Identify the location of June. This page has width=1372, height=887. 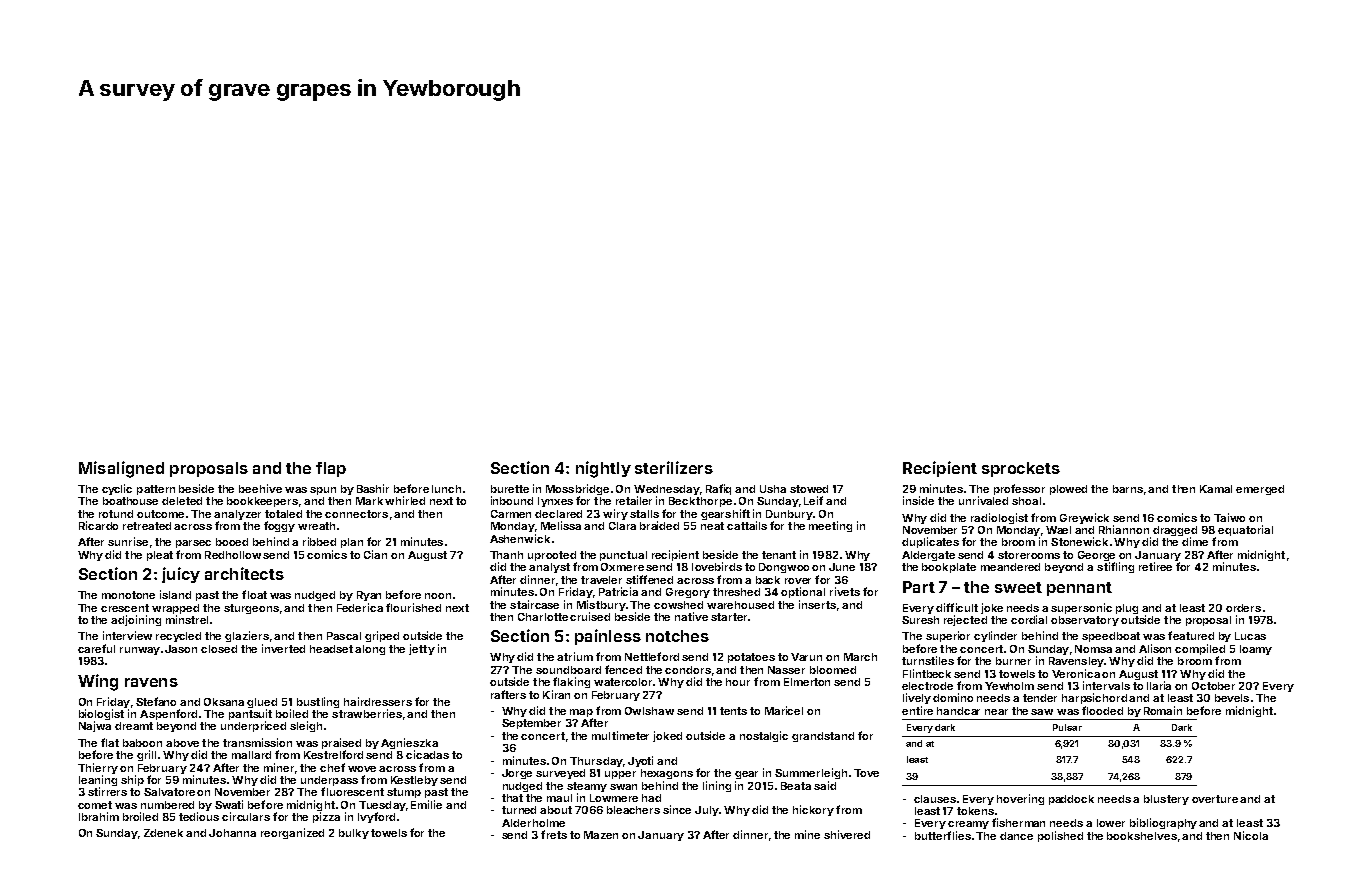
(842, 567).
